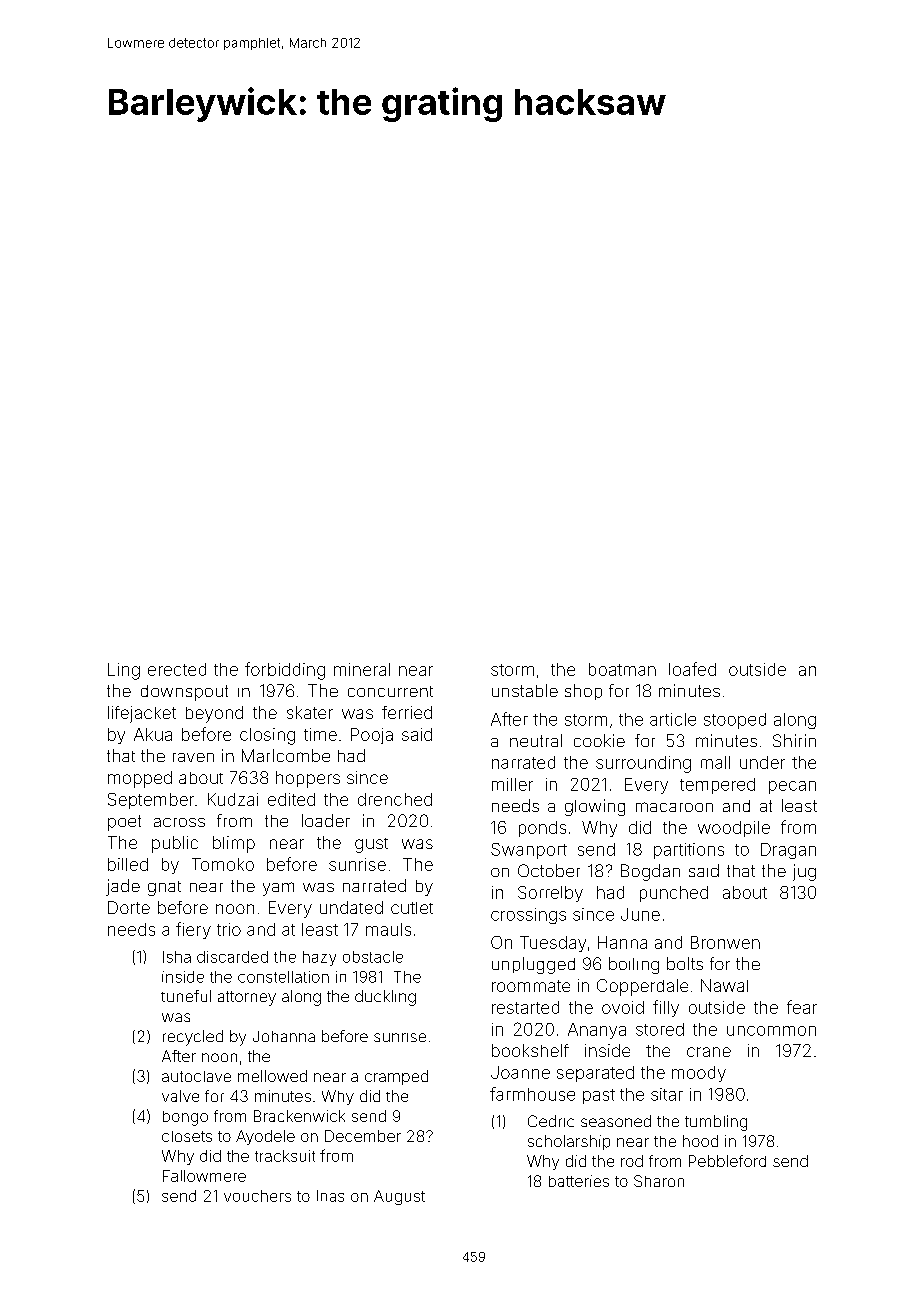 The image size is (924, 1311). I want to click on Isha, so click(177, 957).
